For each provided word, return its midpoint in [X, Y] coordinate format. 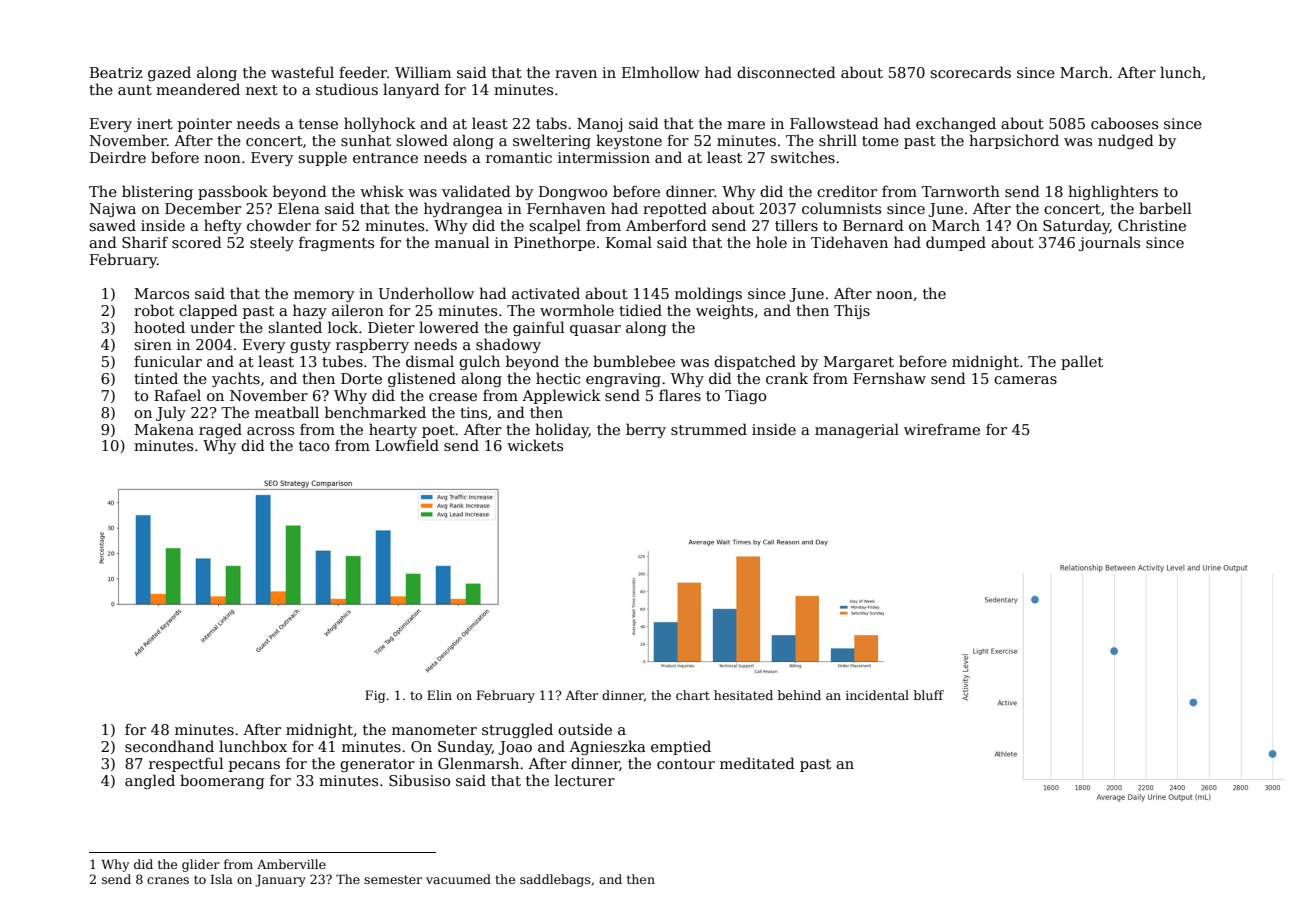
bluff [929, 695]
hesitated [743, 695]
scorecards [970, 72]
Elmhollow [661, 72]
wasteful [302, 72]
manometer [434, 730]
